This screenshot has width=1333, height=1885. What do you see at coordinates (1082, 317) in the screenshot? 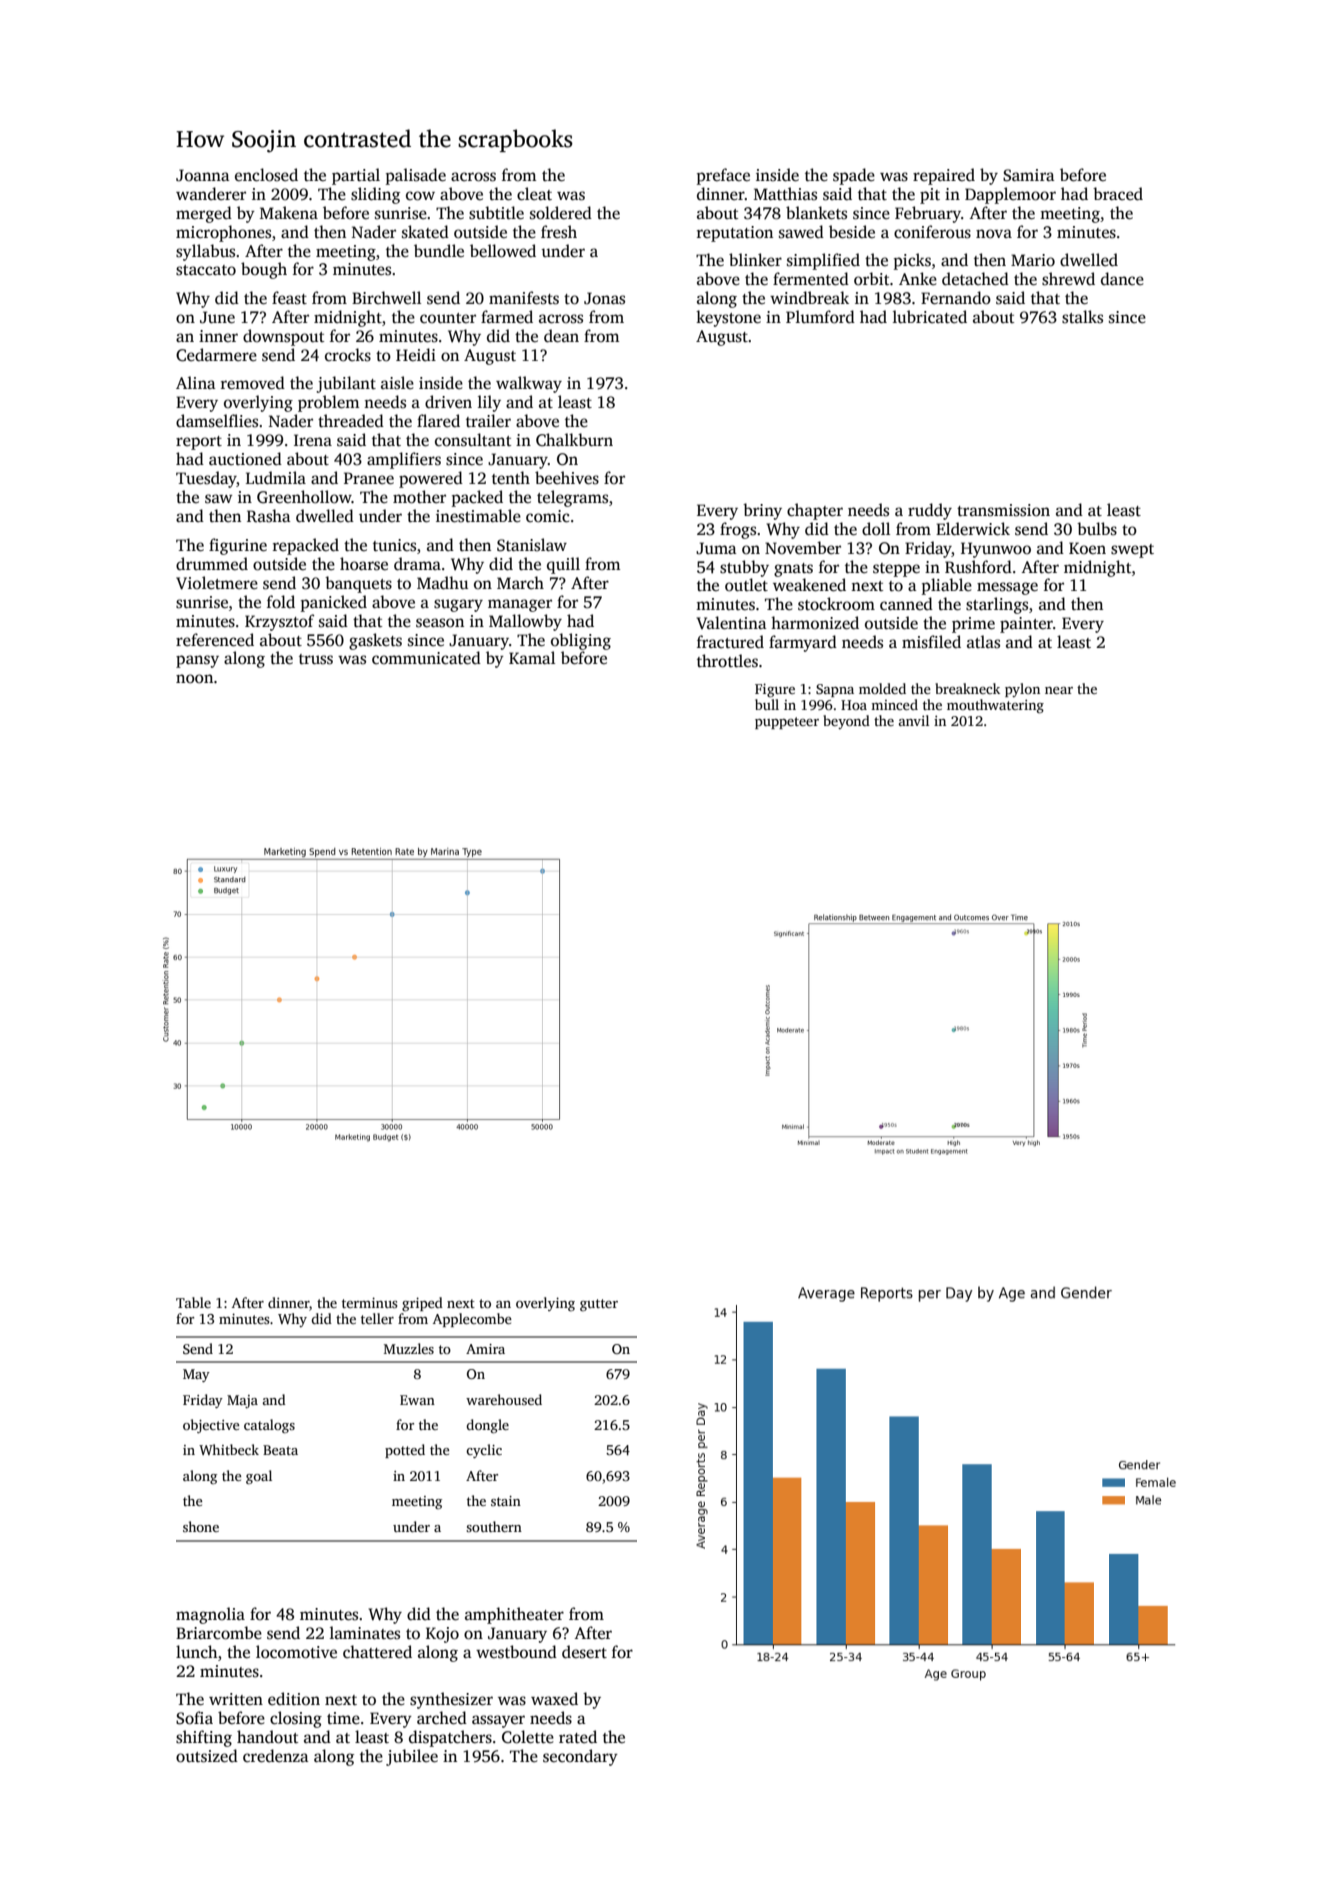
I see `stalks` at bounding box center [1082, 317].
